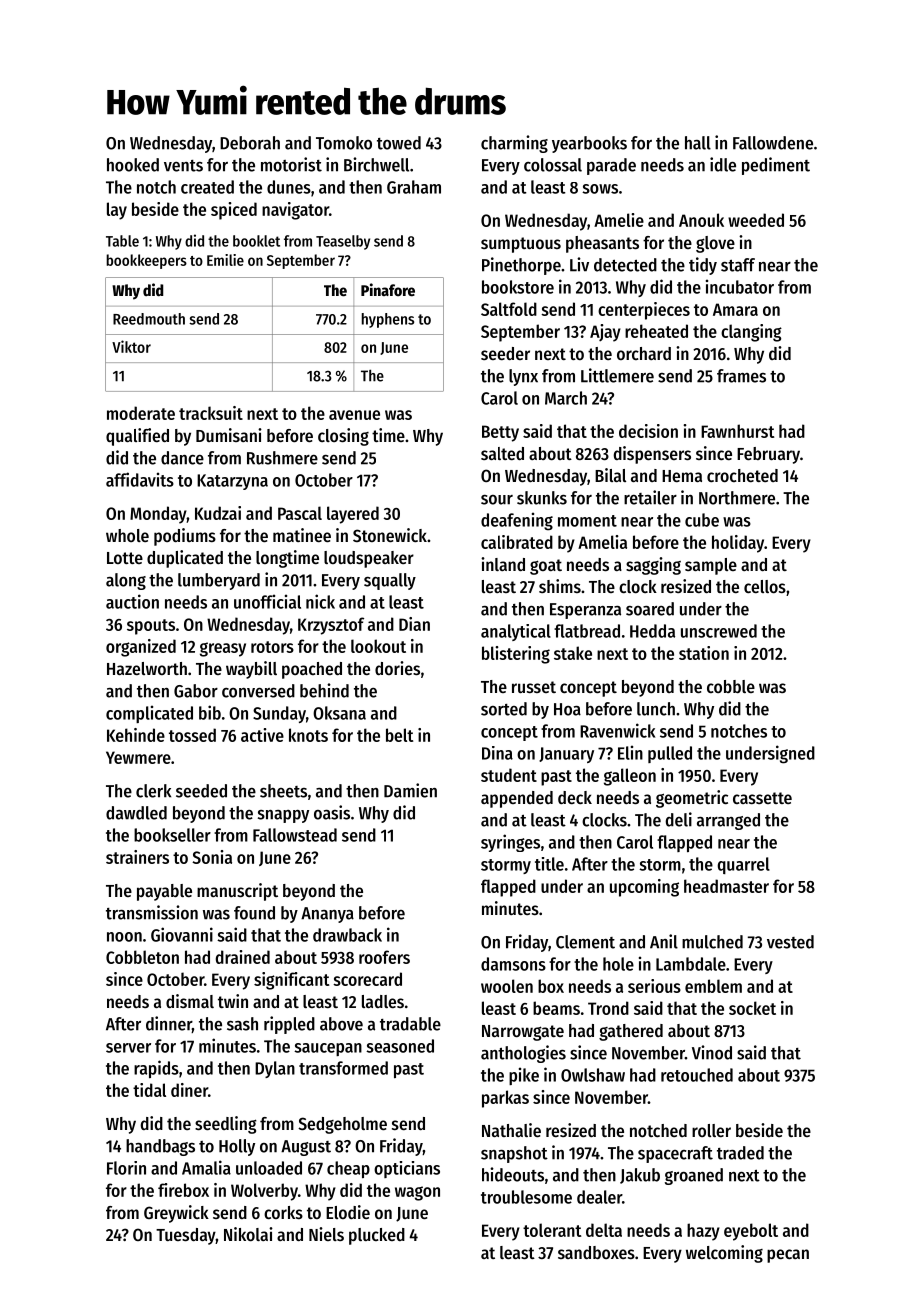 The width and height of the screenshot is (924, 1308). Describe the element at coordinates (743, 865) in the screenshot. I see `quarrel` at that location.
